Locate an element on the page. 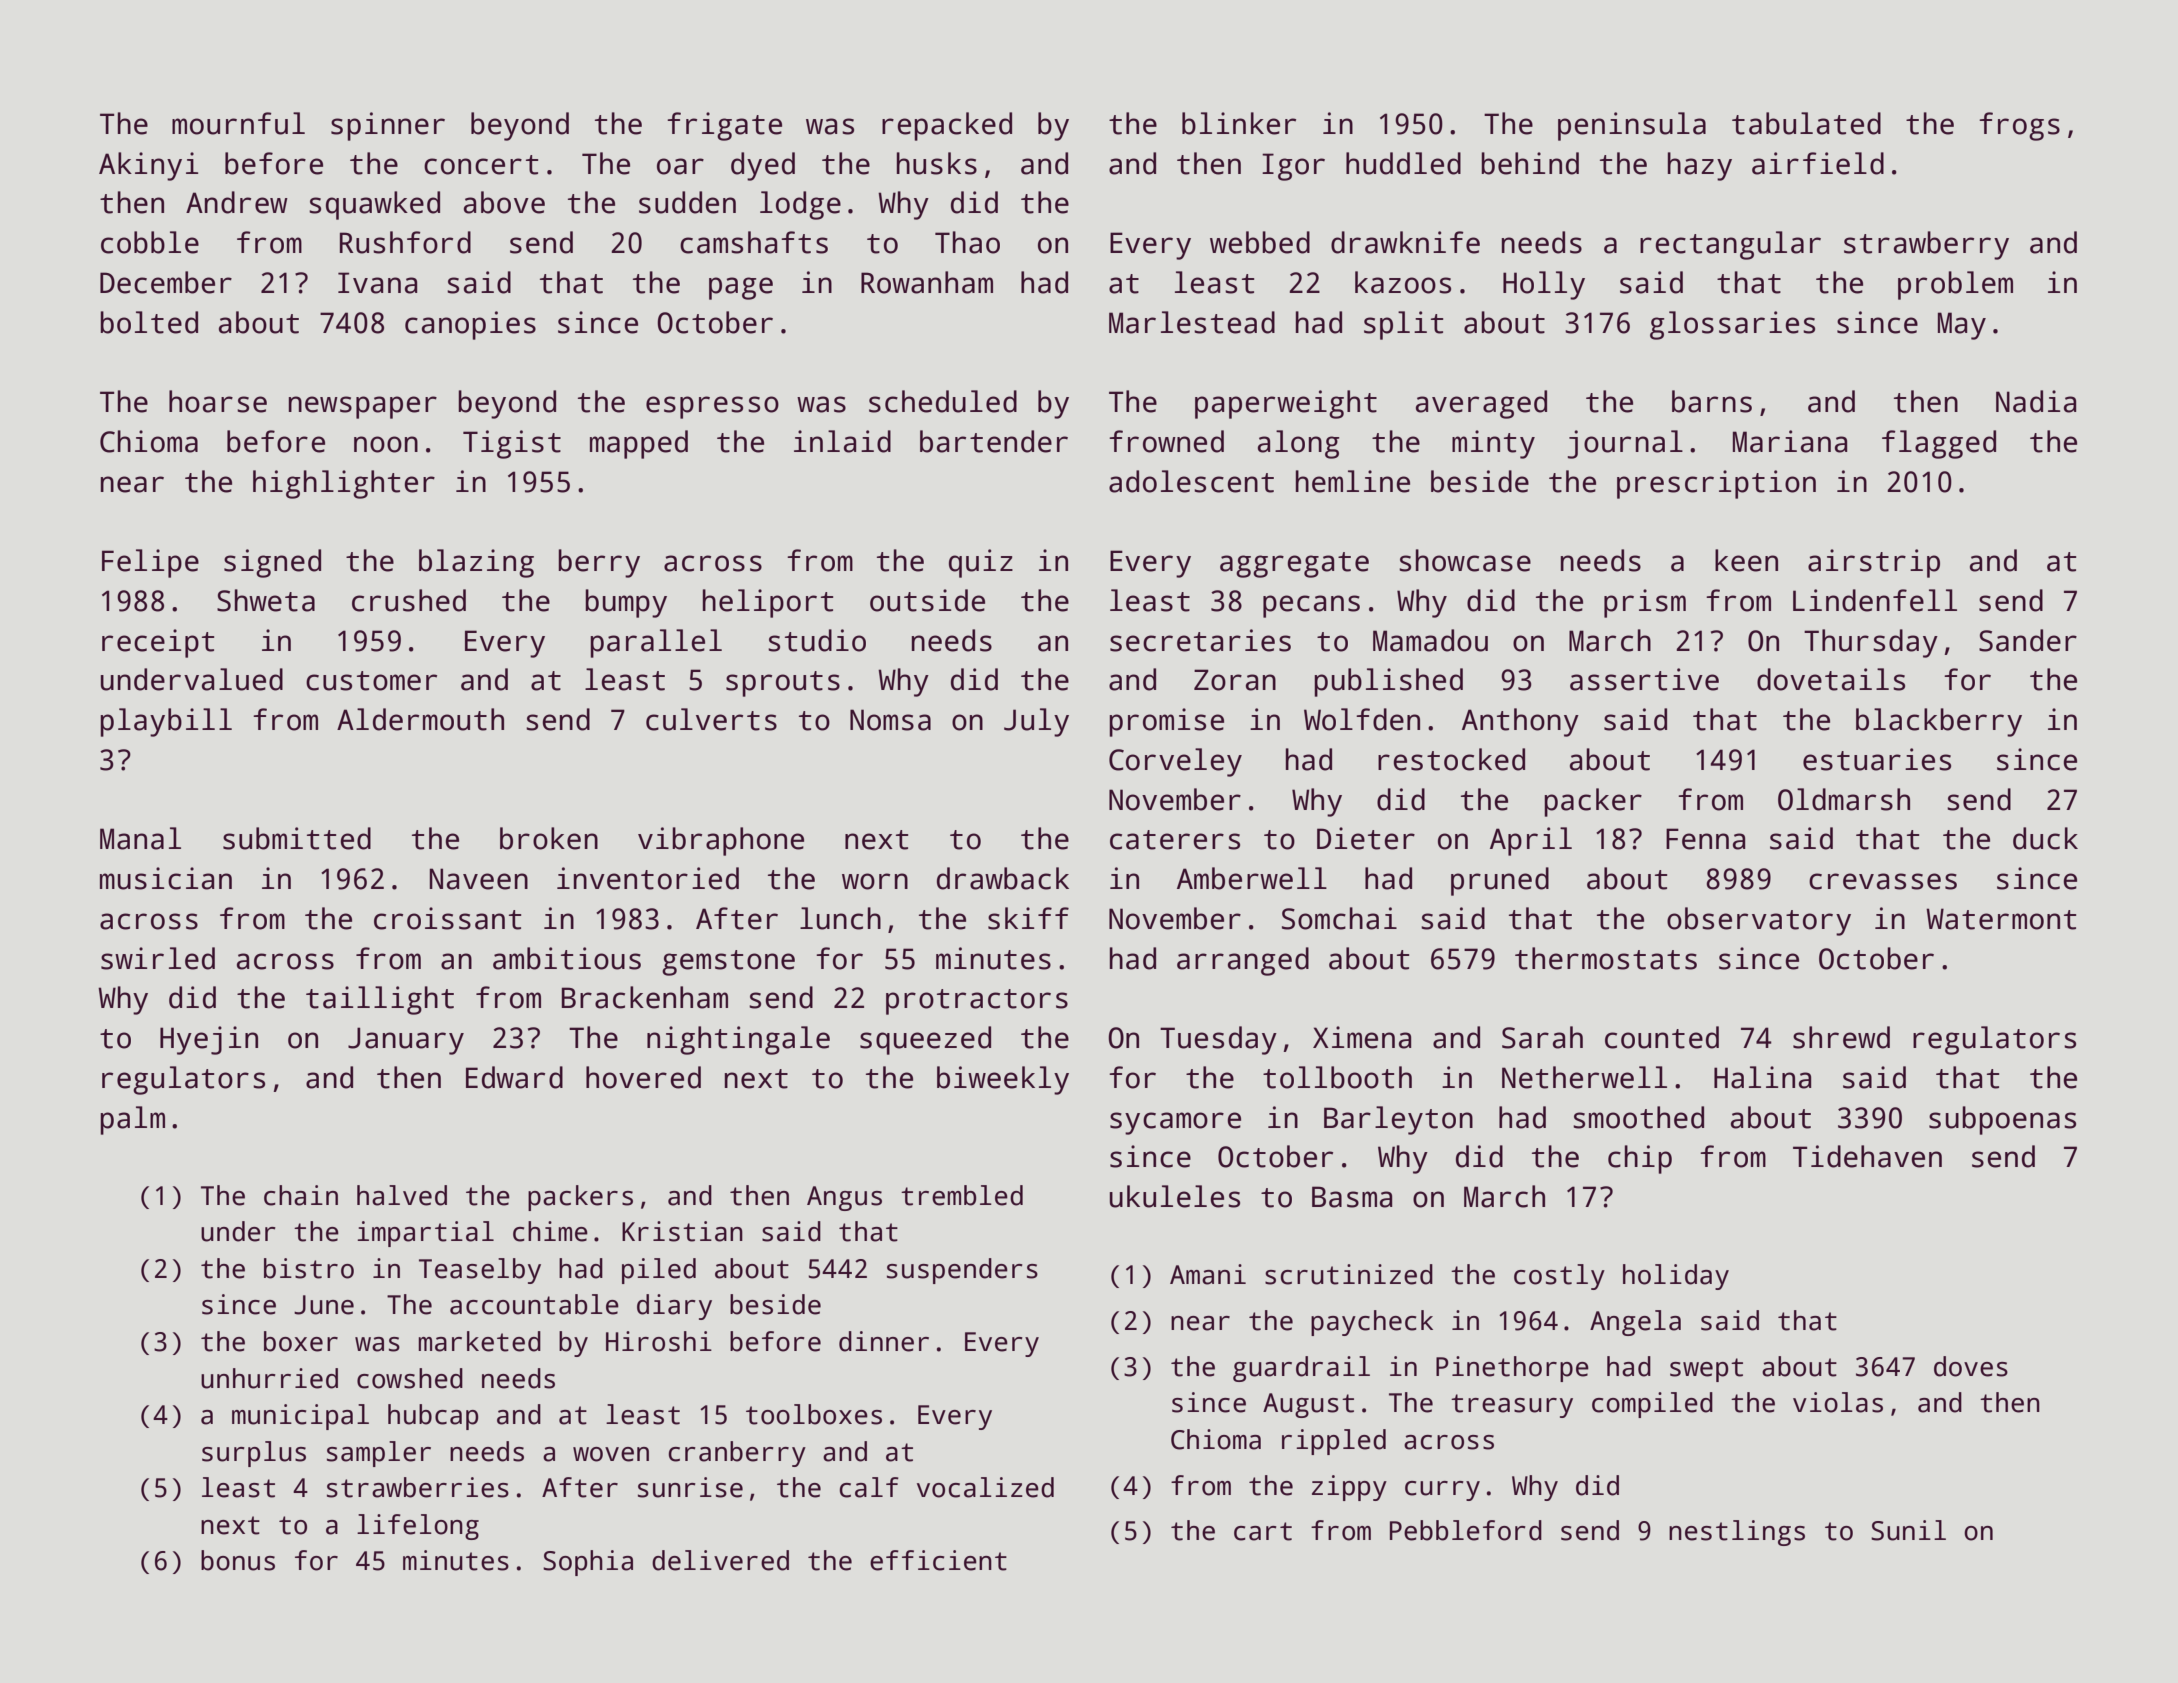  Watermont is located at coordinates (2001, 919).
